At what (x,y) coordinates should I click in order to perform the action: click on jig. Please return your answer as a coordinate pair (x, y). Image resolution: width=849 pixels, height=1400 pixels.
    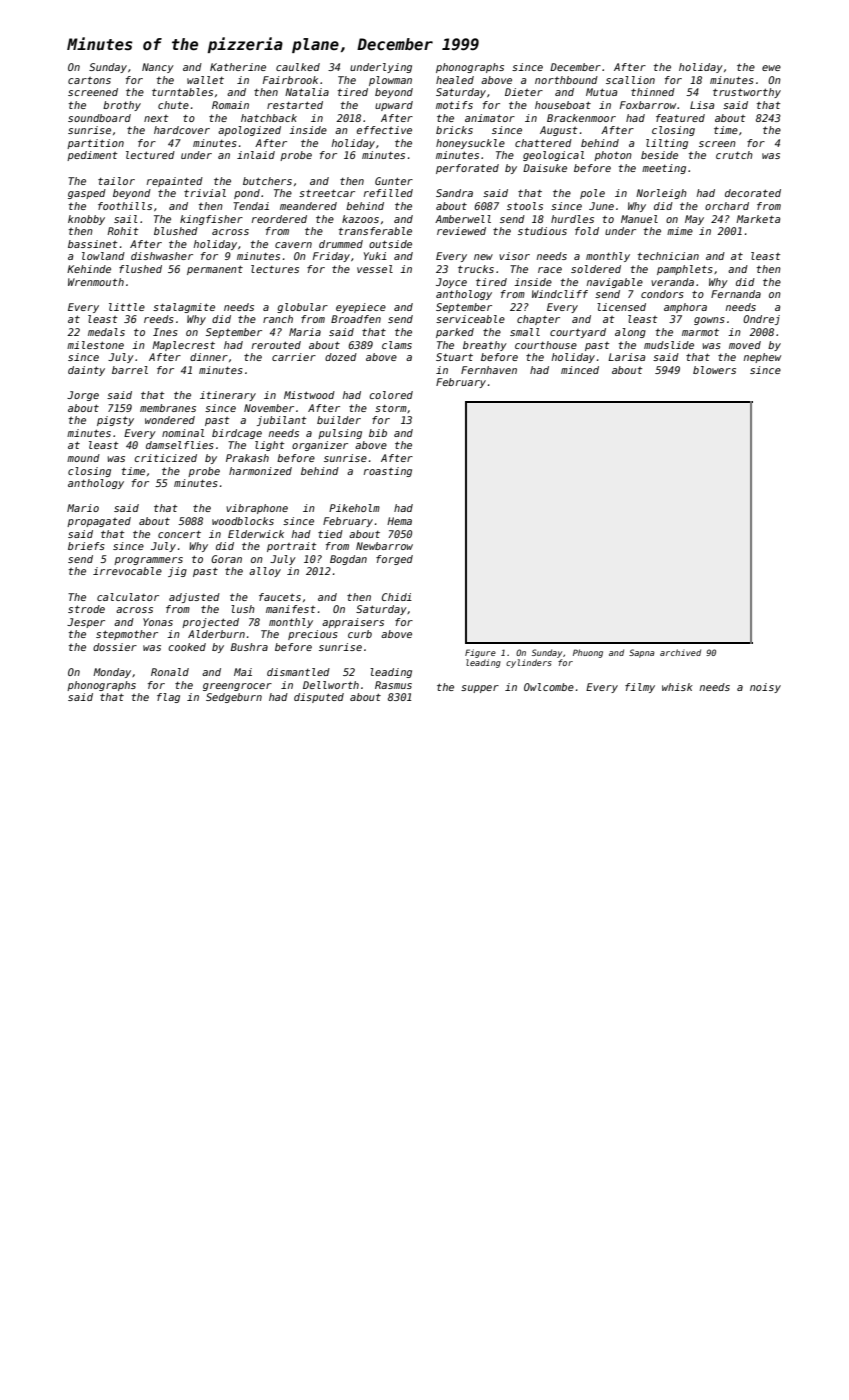
    Looking at the image, I should click on (177, 572).
